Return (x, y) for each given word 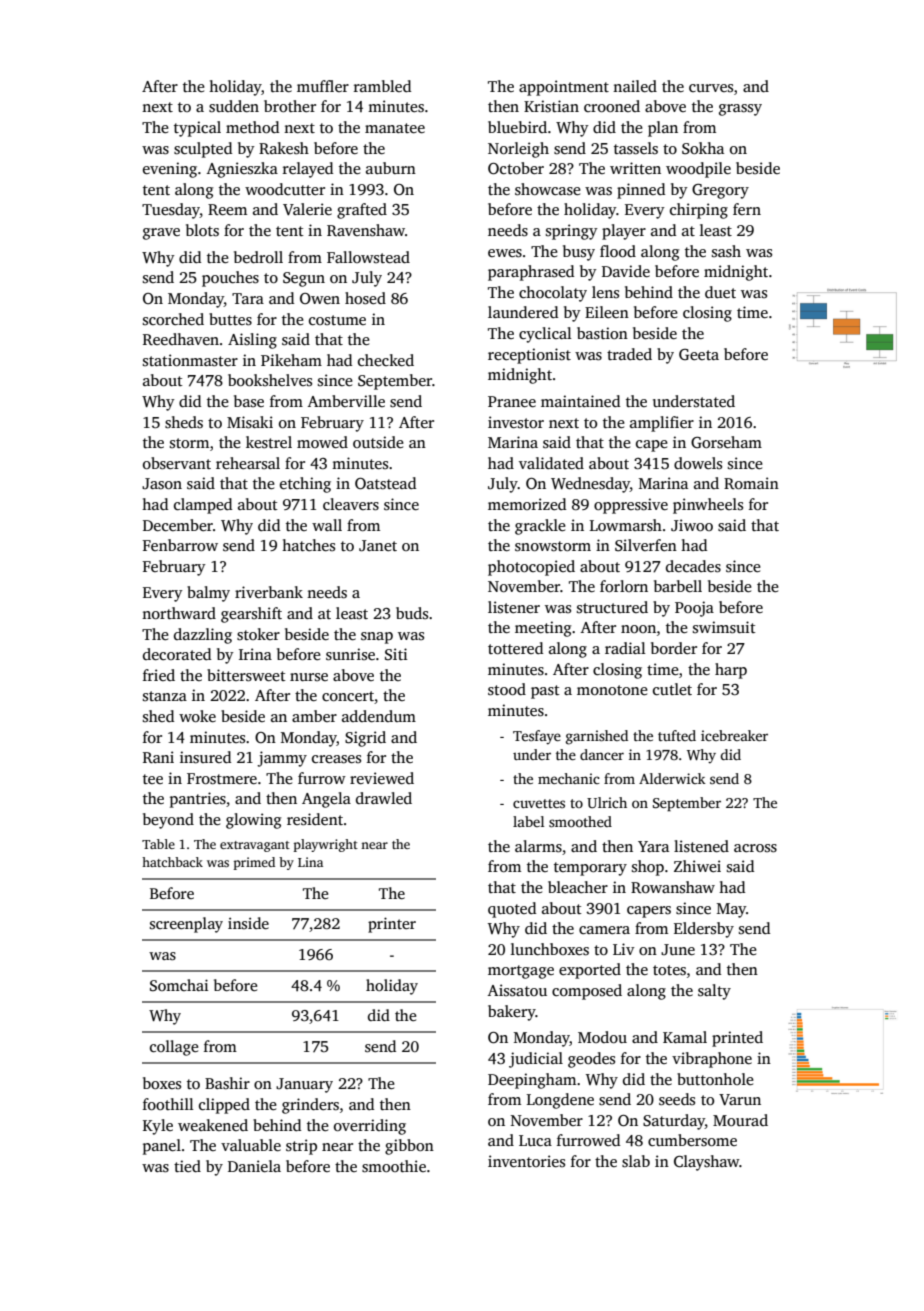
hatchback (172, 862)
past (545, 692)
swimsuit (724, 627)
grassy (740, 110)
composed (587, 992)
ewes (505, 253)
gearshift (251, 615)
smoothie (394, 1166)
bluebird (517, 127)
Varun (740, 1099)
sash (726, 251)
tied (187, 1166)
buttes (230, 319)
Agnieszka (242, 170)
